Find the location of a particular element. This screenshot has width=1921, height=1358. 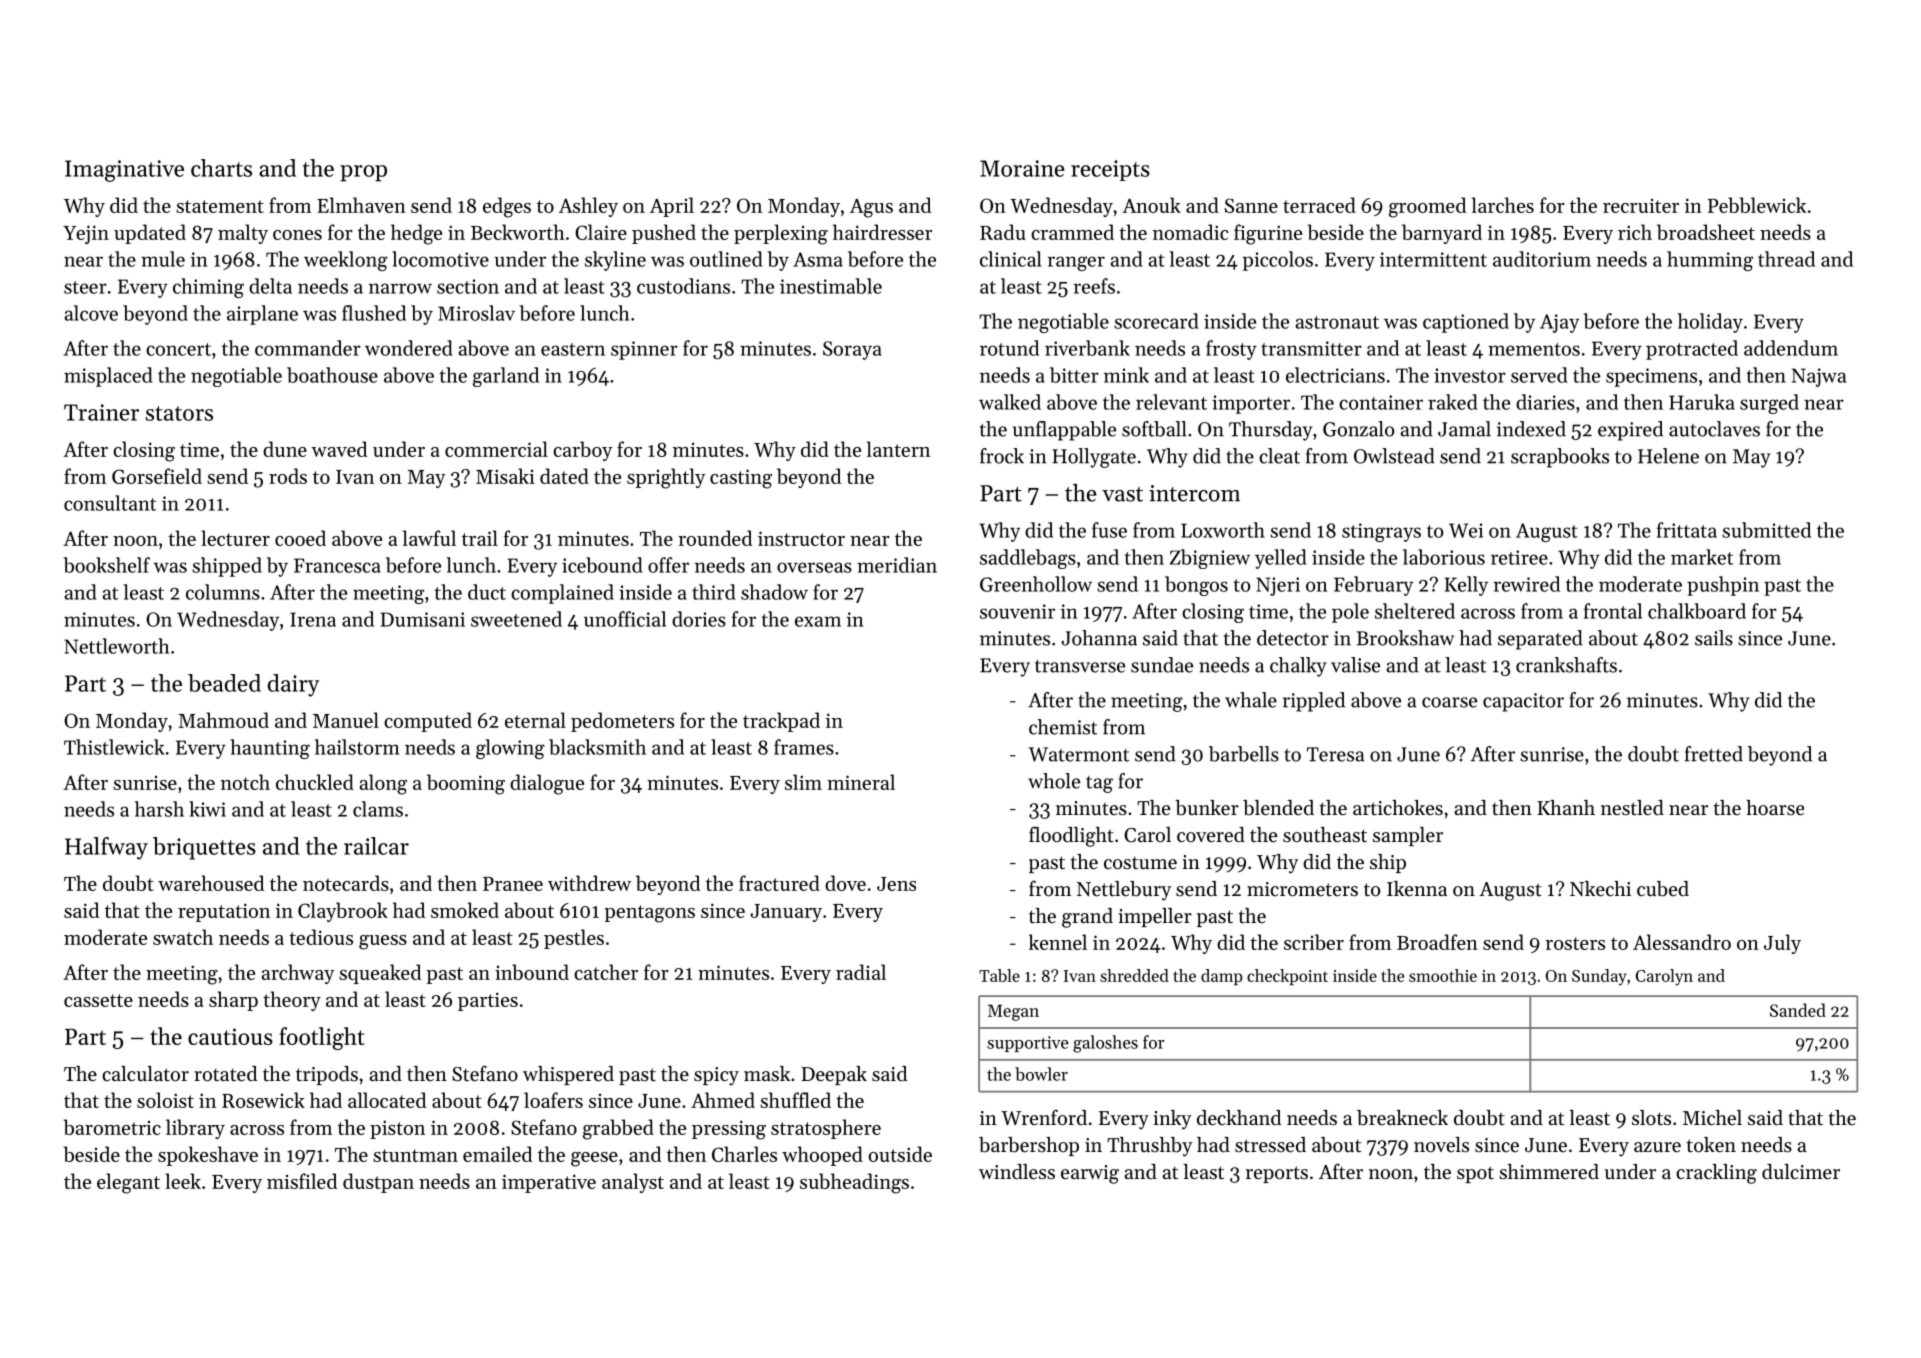

recruiter is located at coordinates (1641, 206).
